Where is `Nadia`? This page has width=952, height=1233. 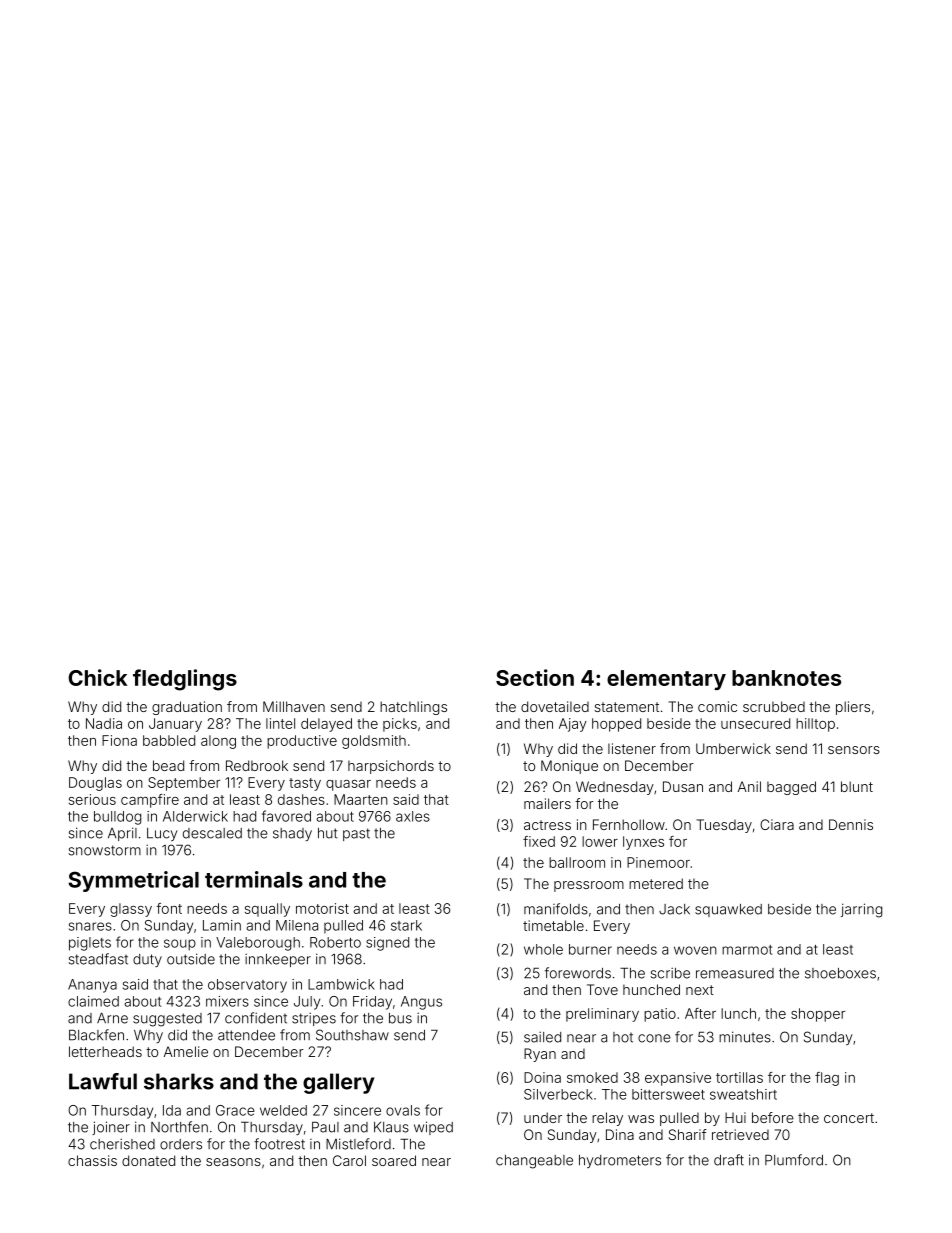 Nadia is located at coordinates (104, 723).
